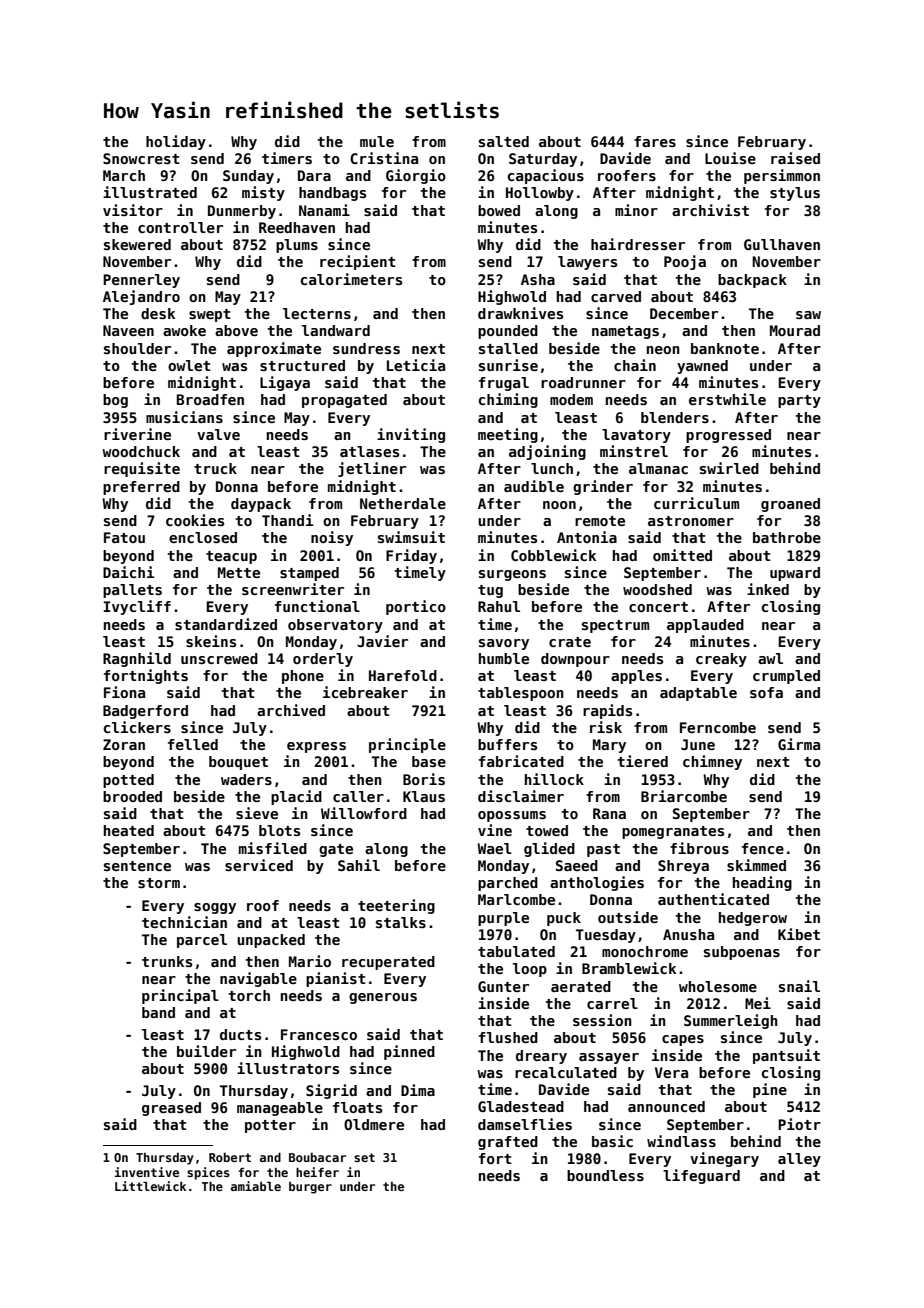 The image size is (924, 1308). I want to click on Girma, so click(799, 744).
